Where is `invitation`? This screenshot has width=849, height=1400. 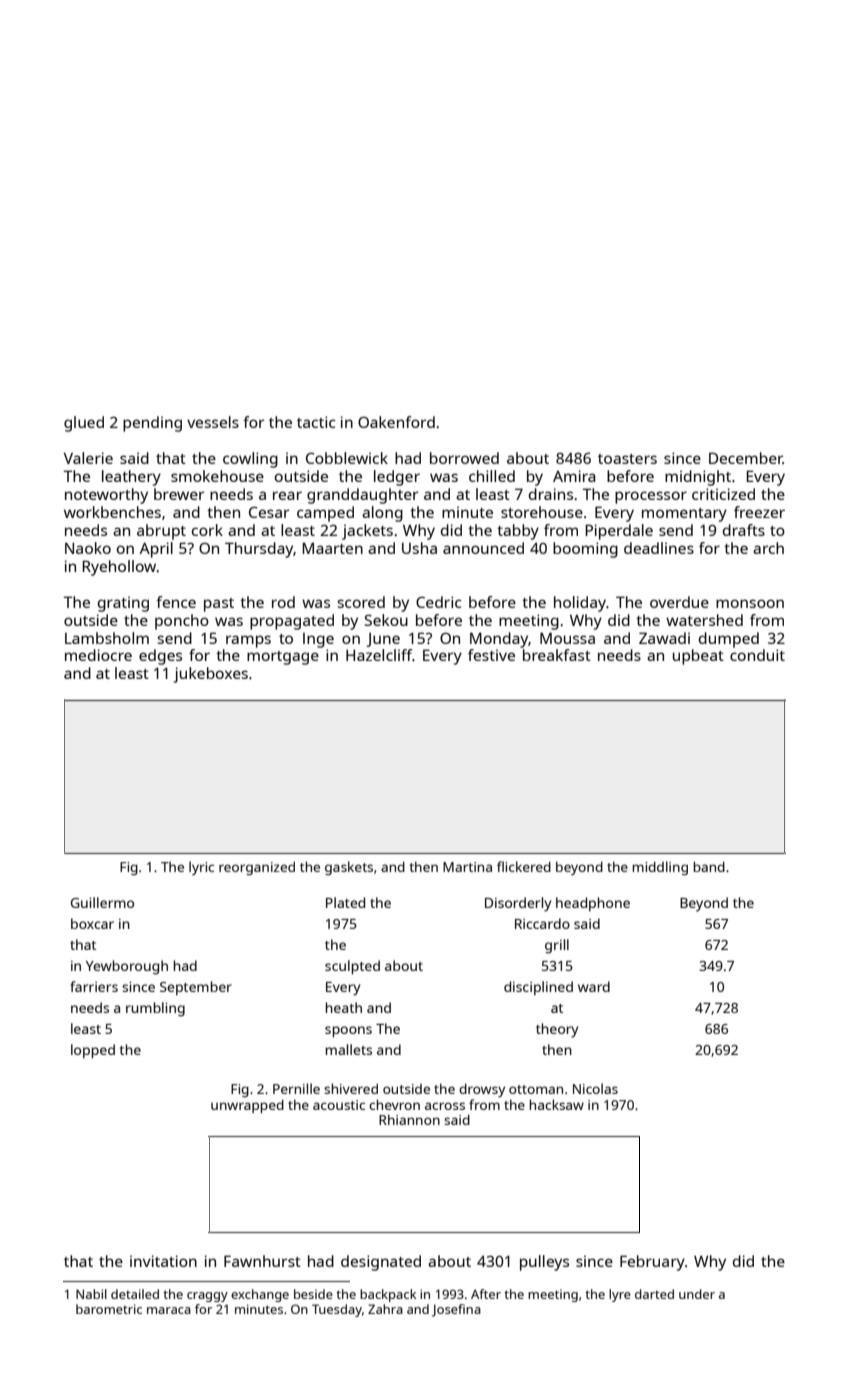
invitation is located at coordinates (163, 1261).
